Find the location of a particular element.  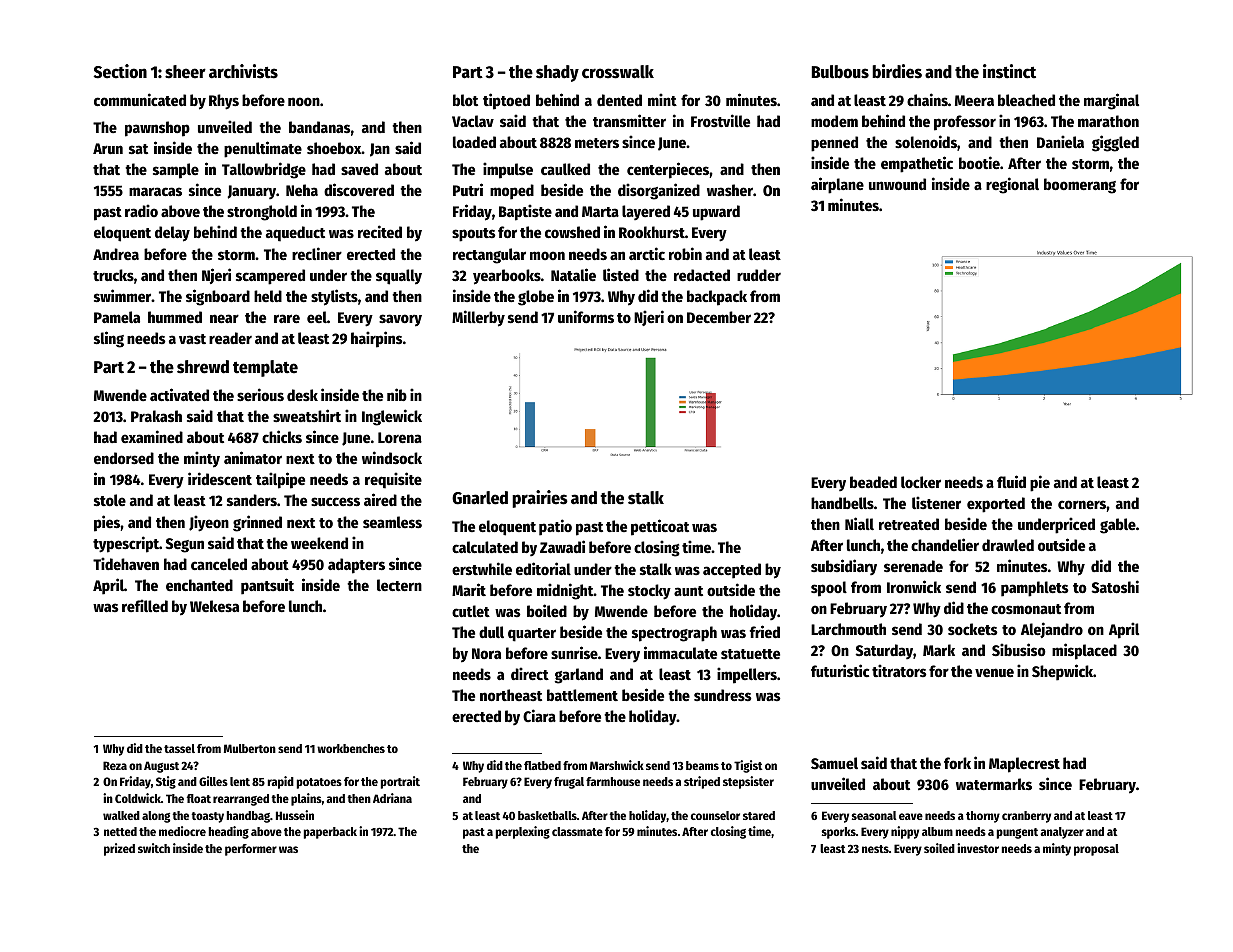

Alejandro is located at coordinates (1052, 630).
